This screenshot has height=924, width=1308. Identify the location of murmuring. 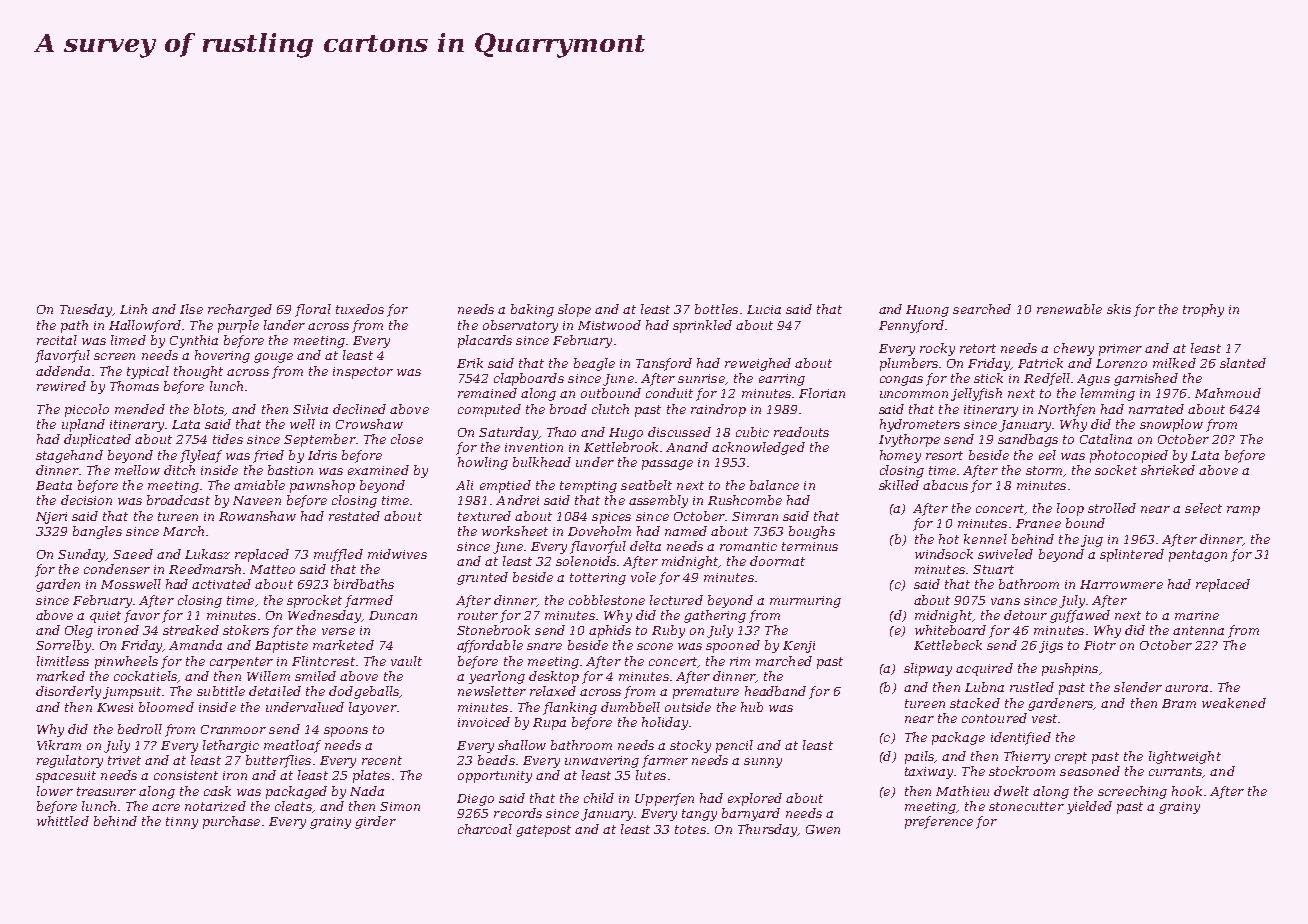
(805, 602).
